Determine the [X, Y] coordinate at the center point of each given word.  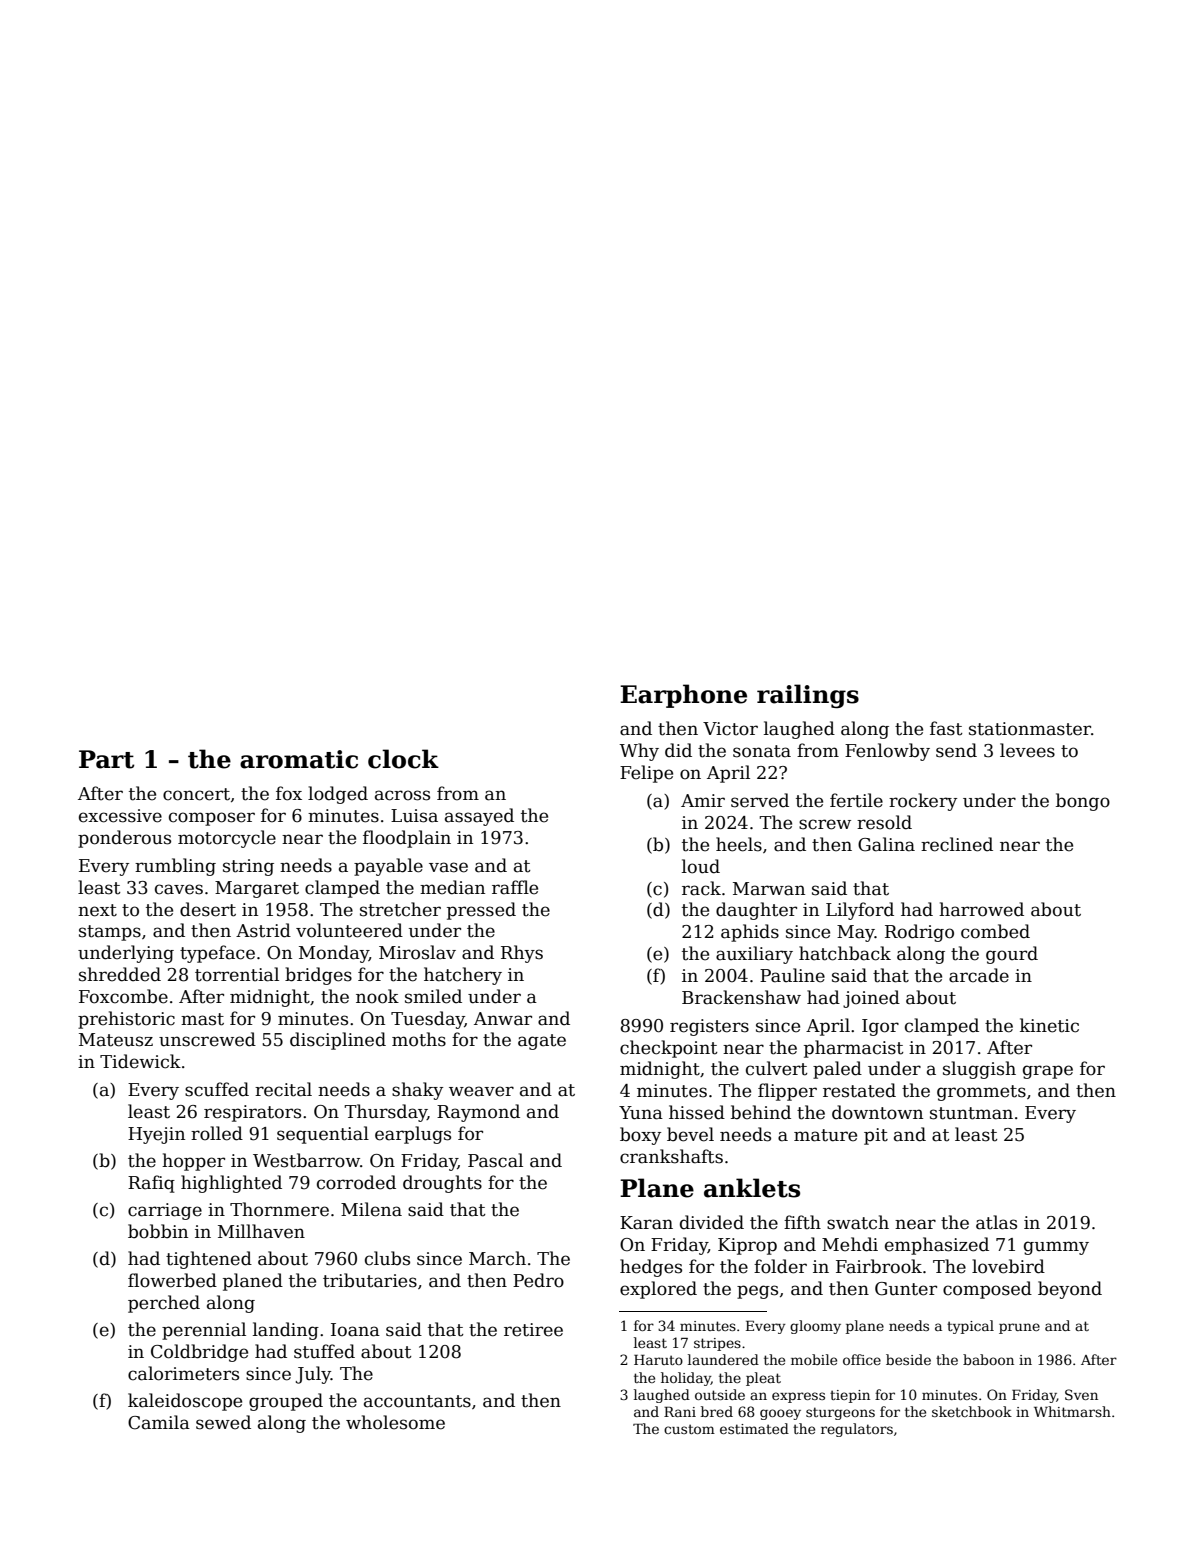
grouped [286, 1402]
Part [106, 759]
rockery [923, 802]
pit [876, 1136]
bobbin [158, 1231]
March [497, 1258]
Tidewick [140, 1061]
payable [388, 867]
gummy [1056, 1248]
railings [808, 696]
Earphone [683, 696]
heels [739, 844]
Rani [680, 1412]
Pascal [495, 1160]
